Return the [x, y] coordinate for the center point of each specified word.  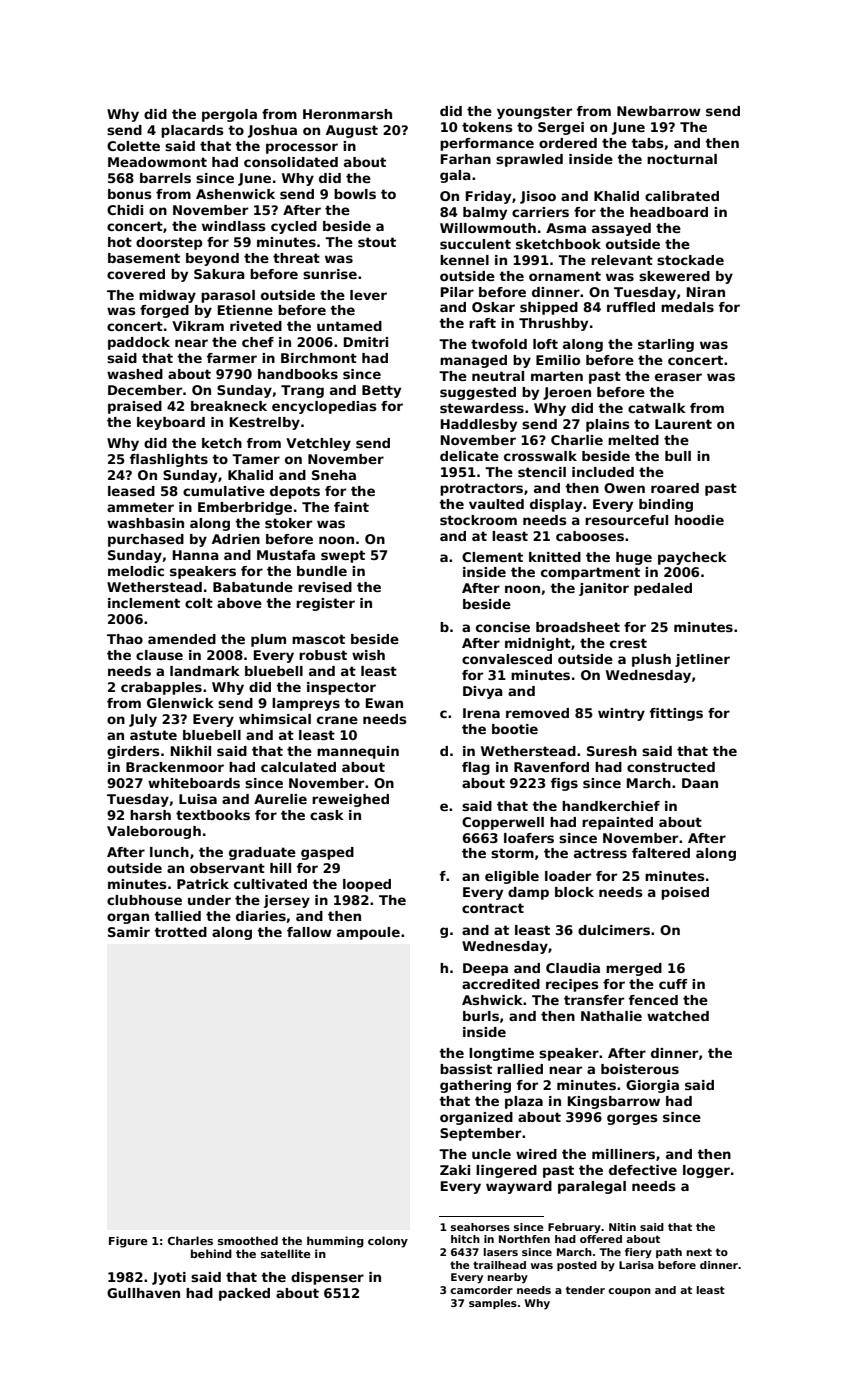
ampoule [368, 933]
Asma [566, 228]
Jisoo [538, 197]
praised [135, 407]
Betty [381, 391]
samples [493, 1304]
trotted [180, 932]
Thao [125, 639]
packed [244, 1294]
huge [634, 558]
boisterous [640, 1069]
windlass [234, 226]
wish [368, 655]
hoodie [699, 520]
